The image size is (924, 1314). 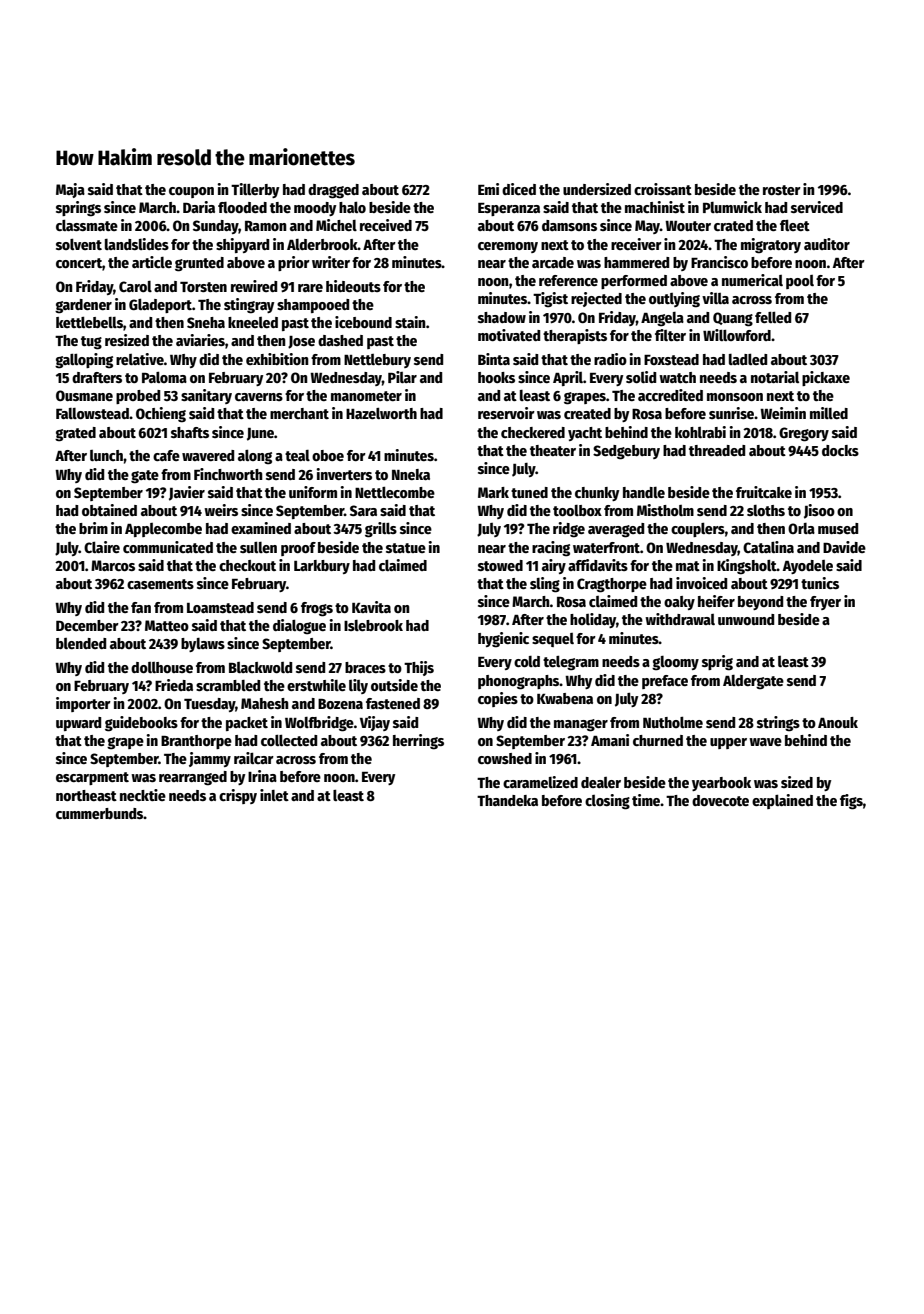 I want to click on blended, so click(x=81, y=643).
